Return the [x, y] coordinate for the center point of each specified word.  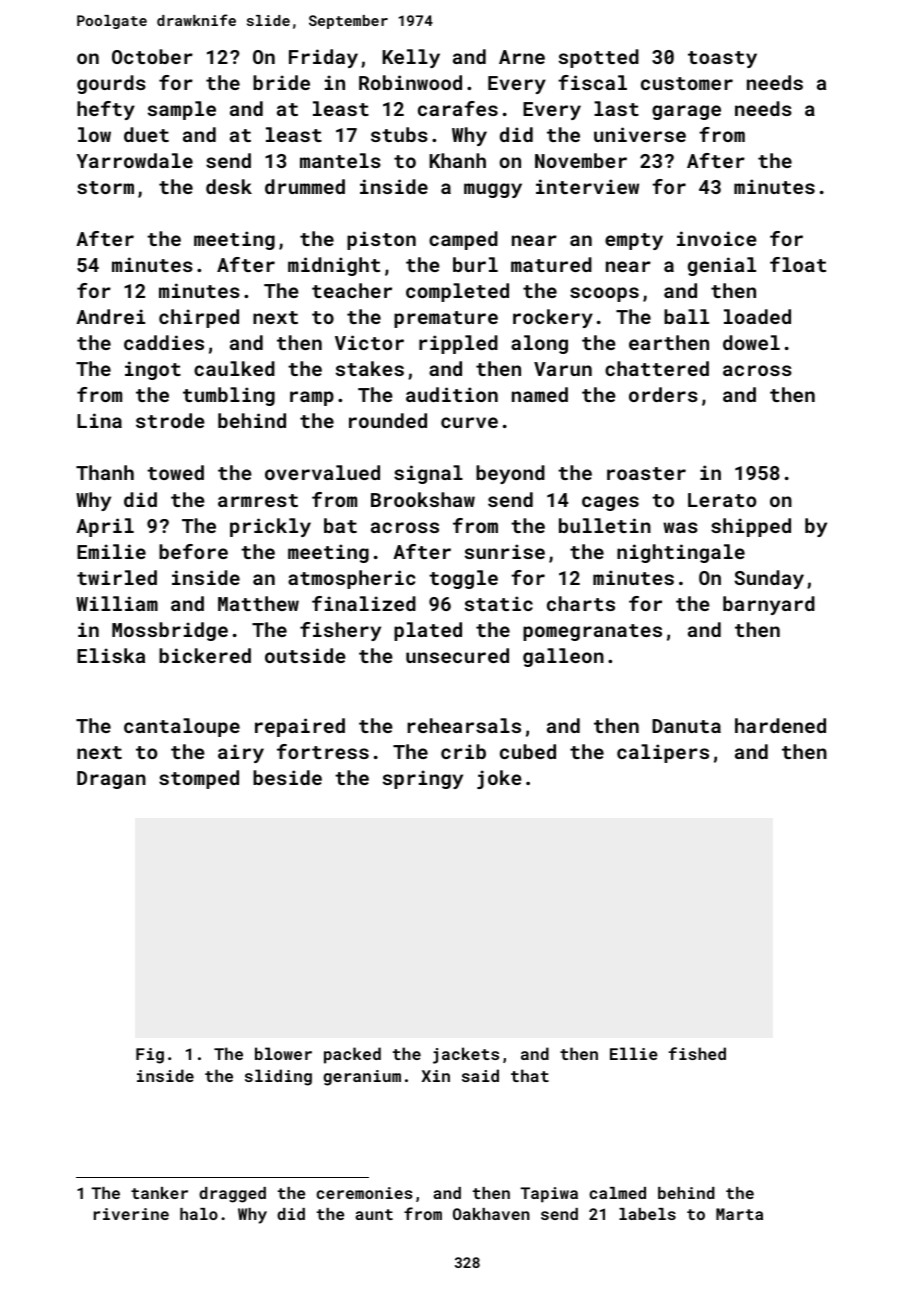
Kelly [411, 58]
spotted [599, 58]
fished [697, 1053]
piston [381, 240]
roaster [646, 473]
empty [634, 241]
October [152, 56]
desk [229, 186]
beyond [510, 474]
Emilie [111, 551]
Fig [150, 1056]
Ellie [634, 1053]
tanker [159, 1193]
